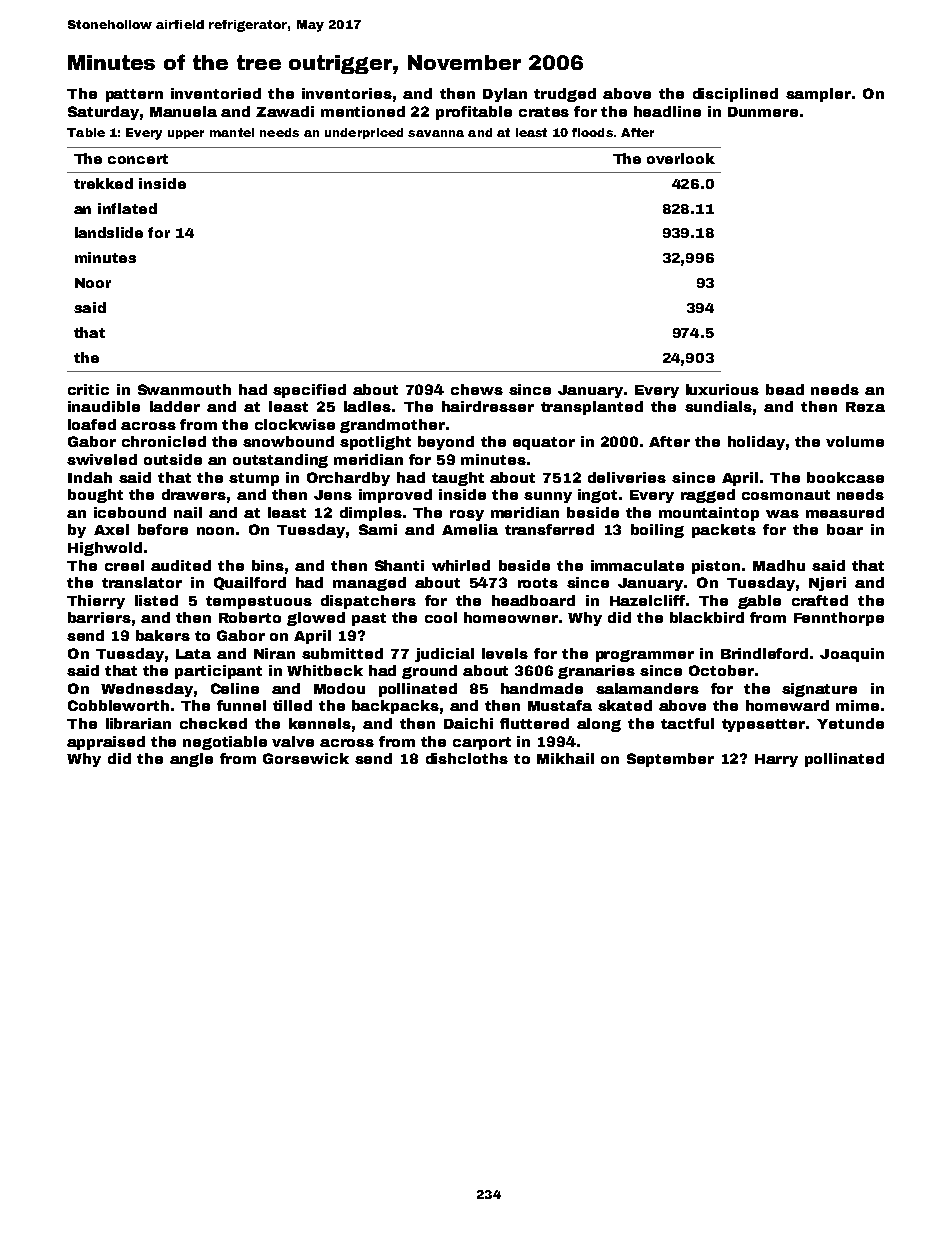 Image resolution: width=952 pixels, height=1233 pixels. Describe the element at coordinates (818, 95) in the document. I see `sampler` at that location.
